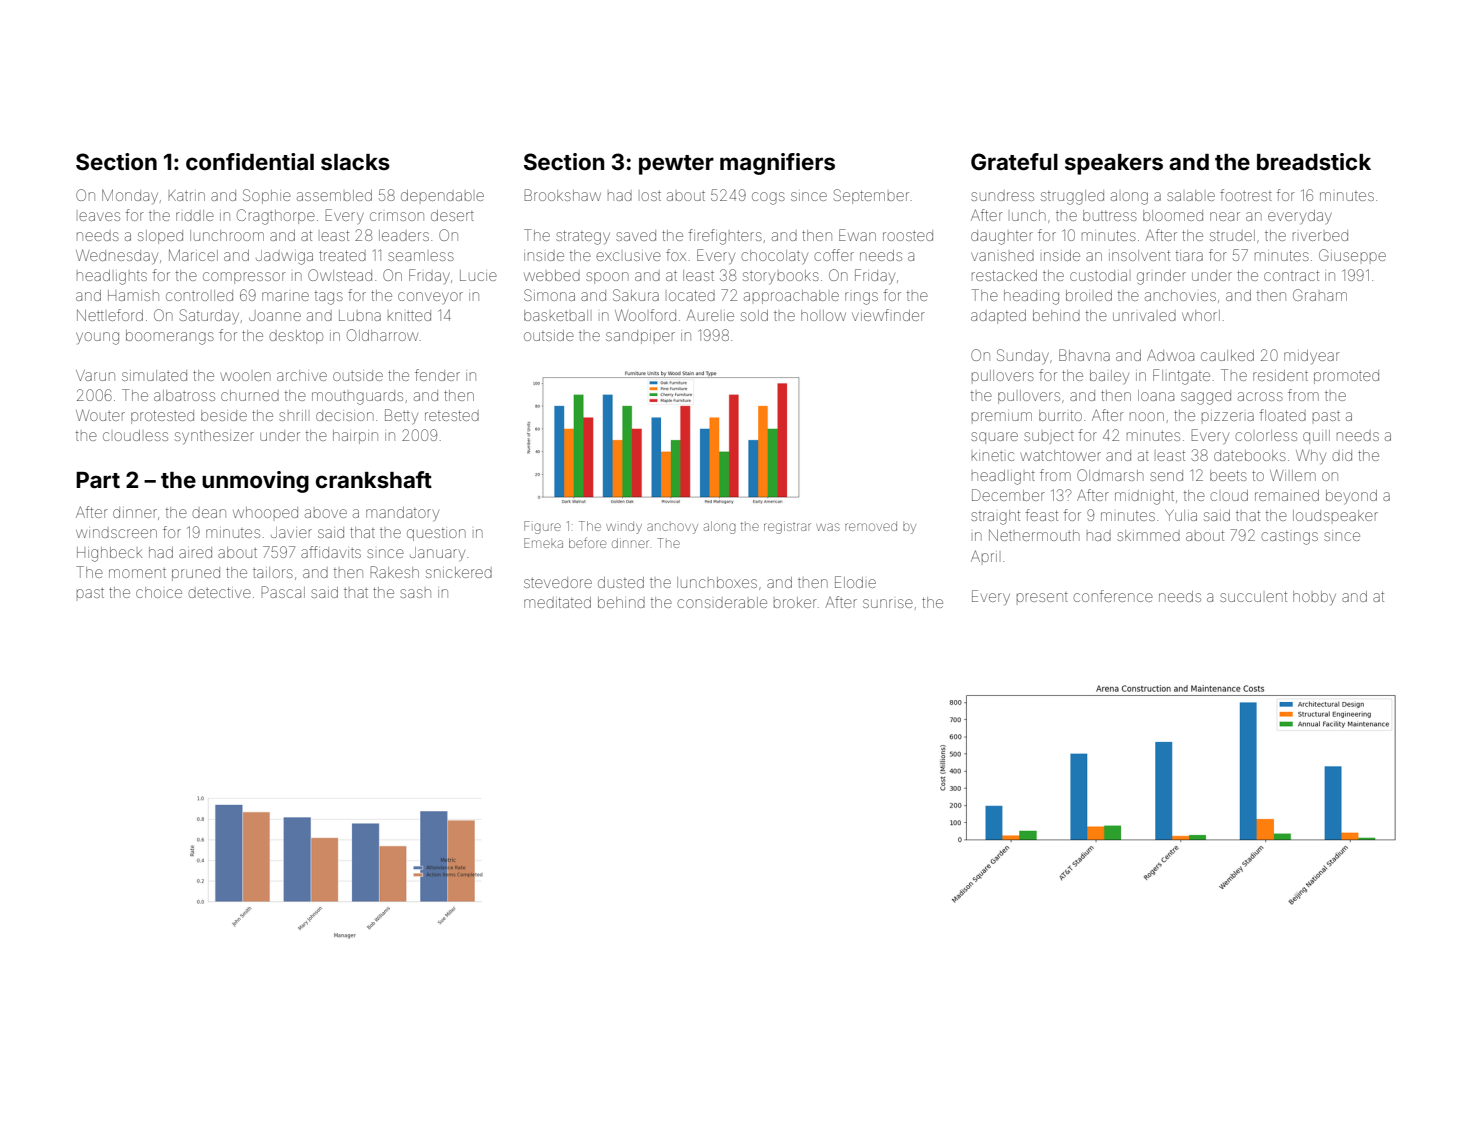  Describe the element at coordinates (355, 162) in the screenshot. I see `slacks` at that location.
